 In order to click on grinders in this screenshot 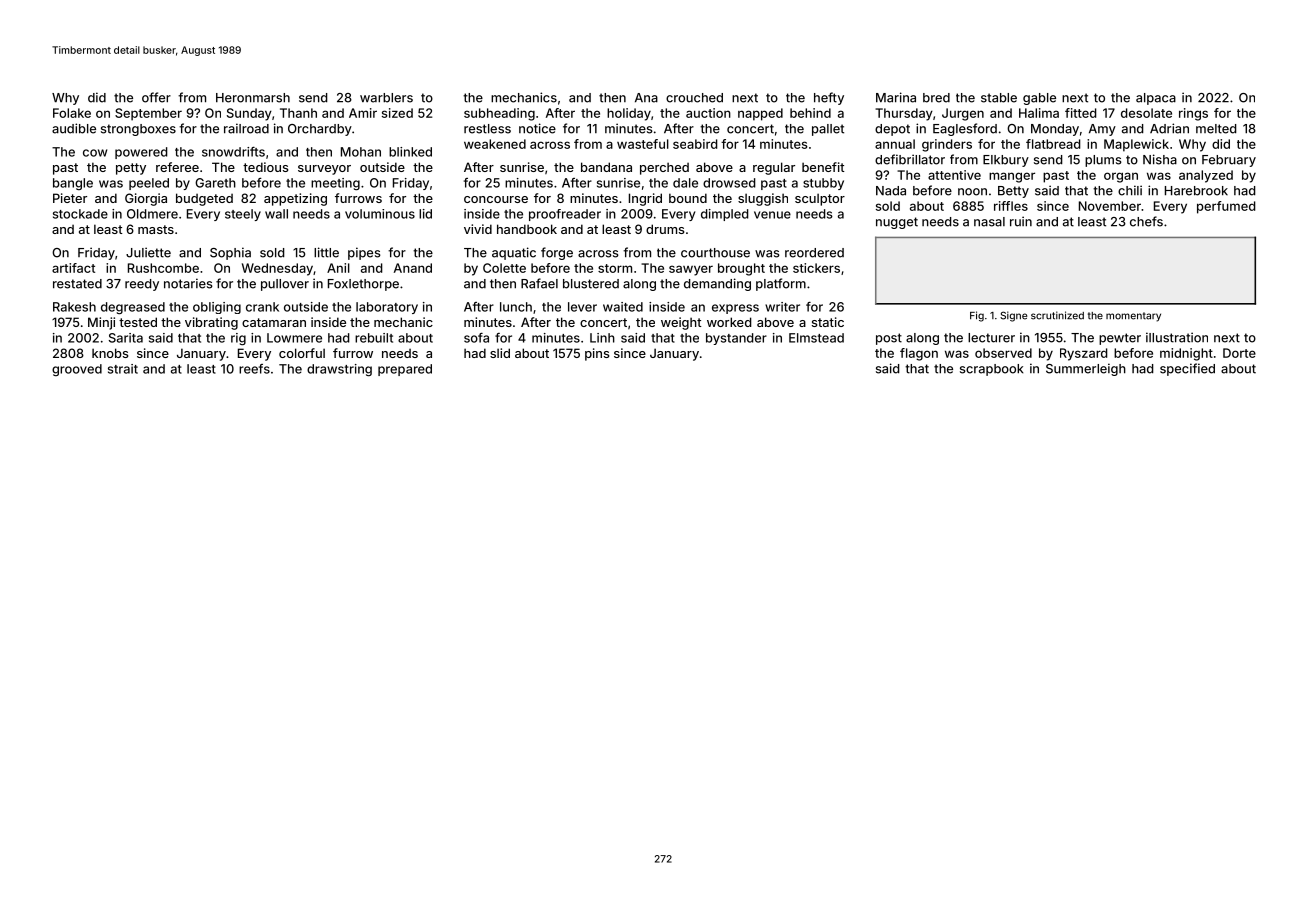, I will do `click(947, 145)`.
